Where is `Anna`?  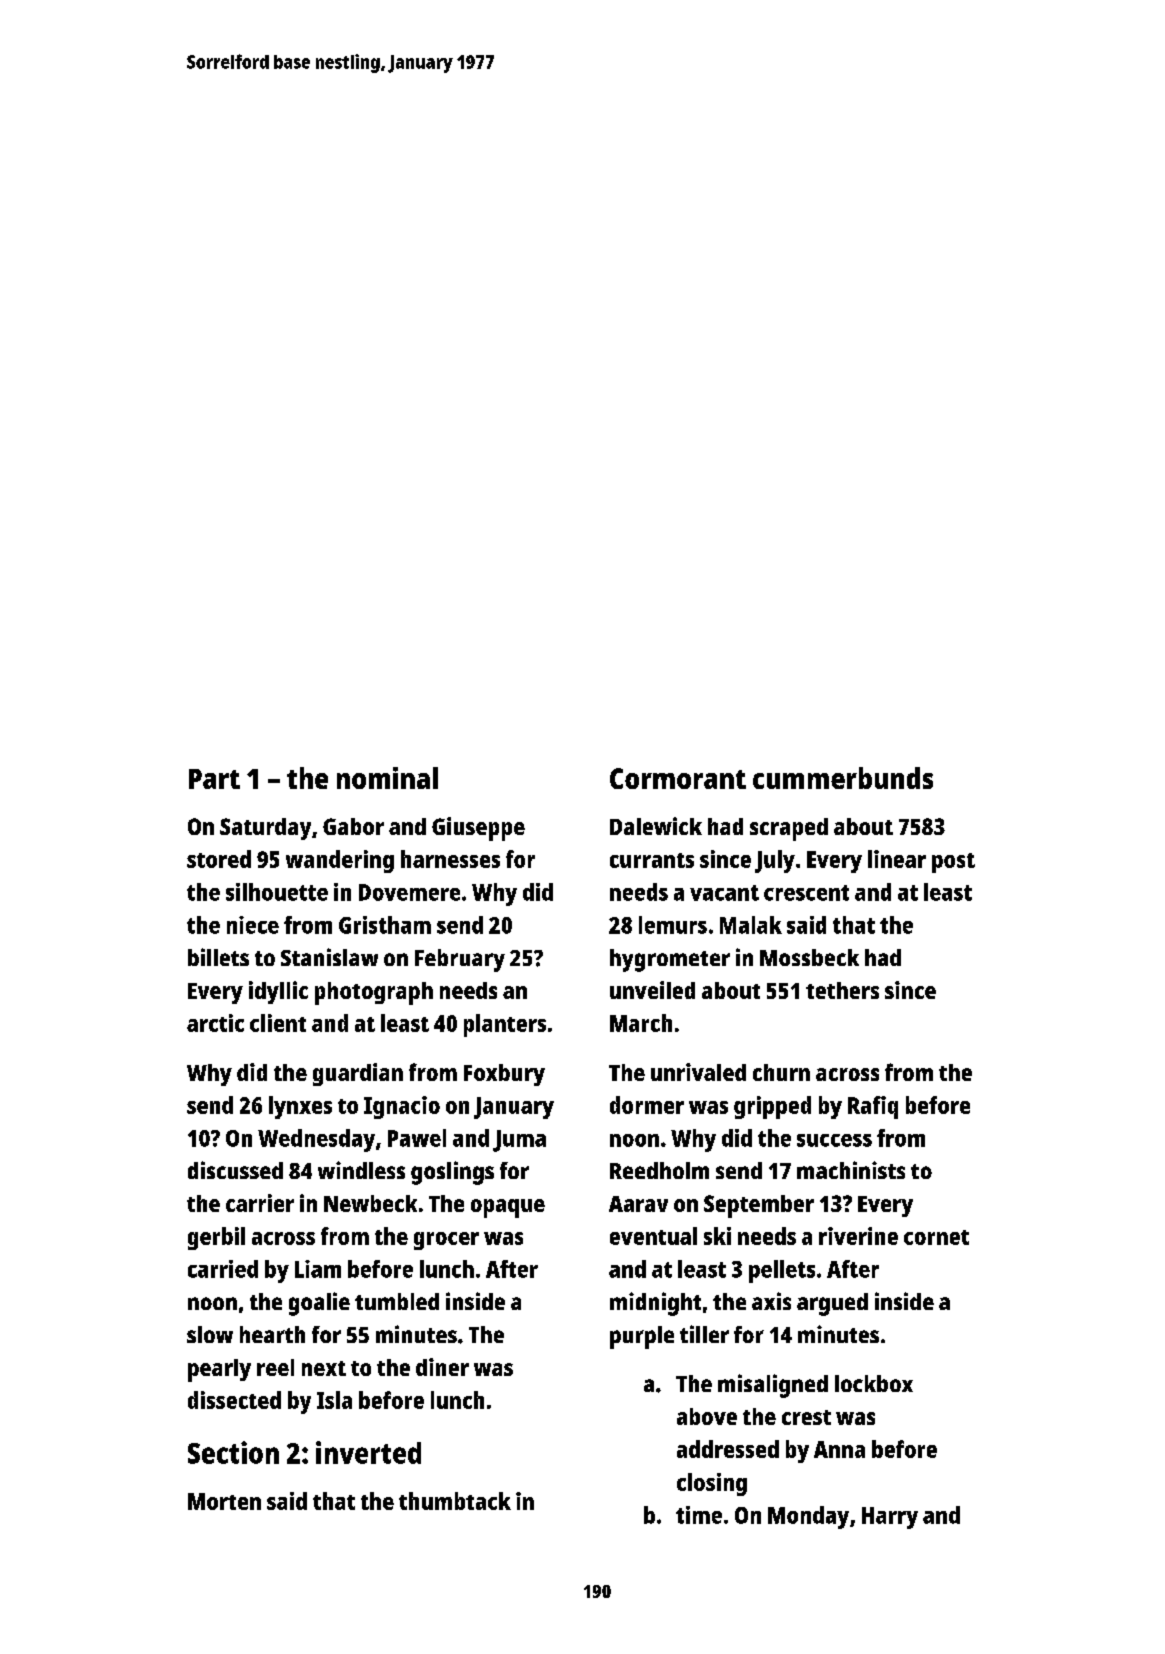
Anna is located at coordinates (839, 1449).
